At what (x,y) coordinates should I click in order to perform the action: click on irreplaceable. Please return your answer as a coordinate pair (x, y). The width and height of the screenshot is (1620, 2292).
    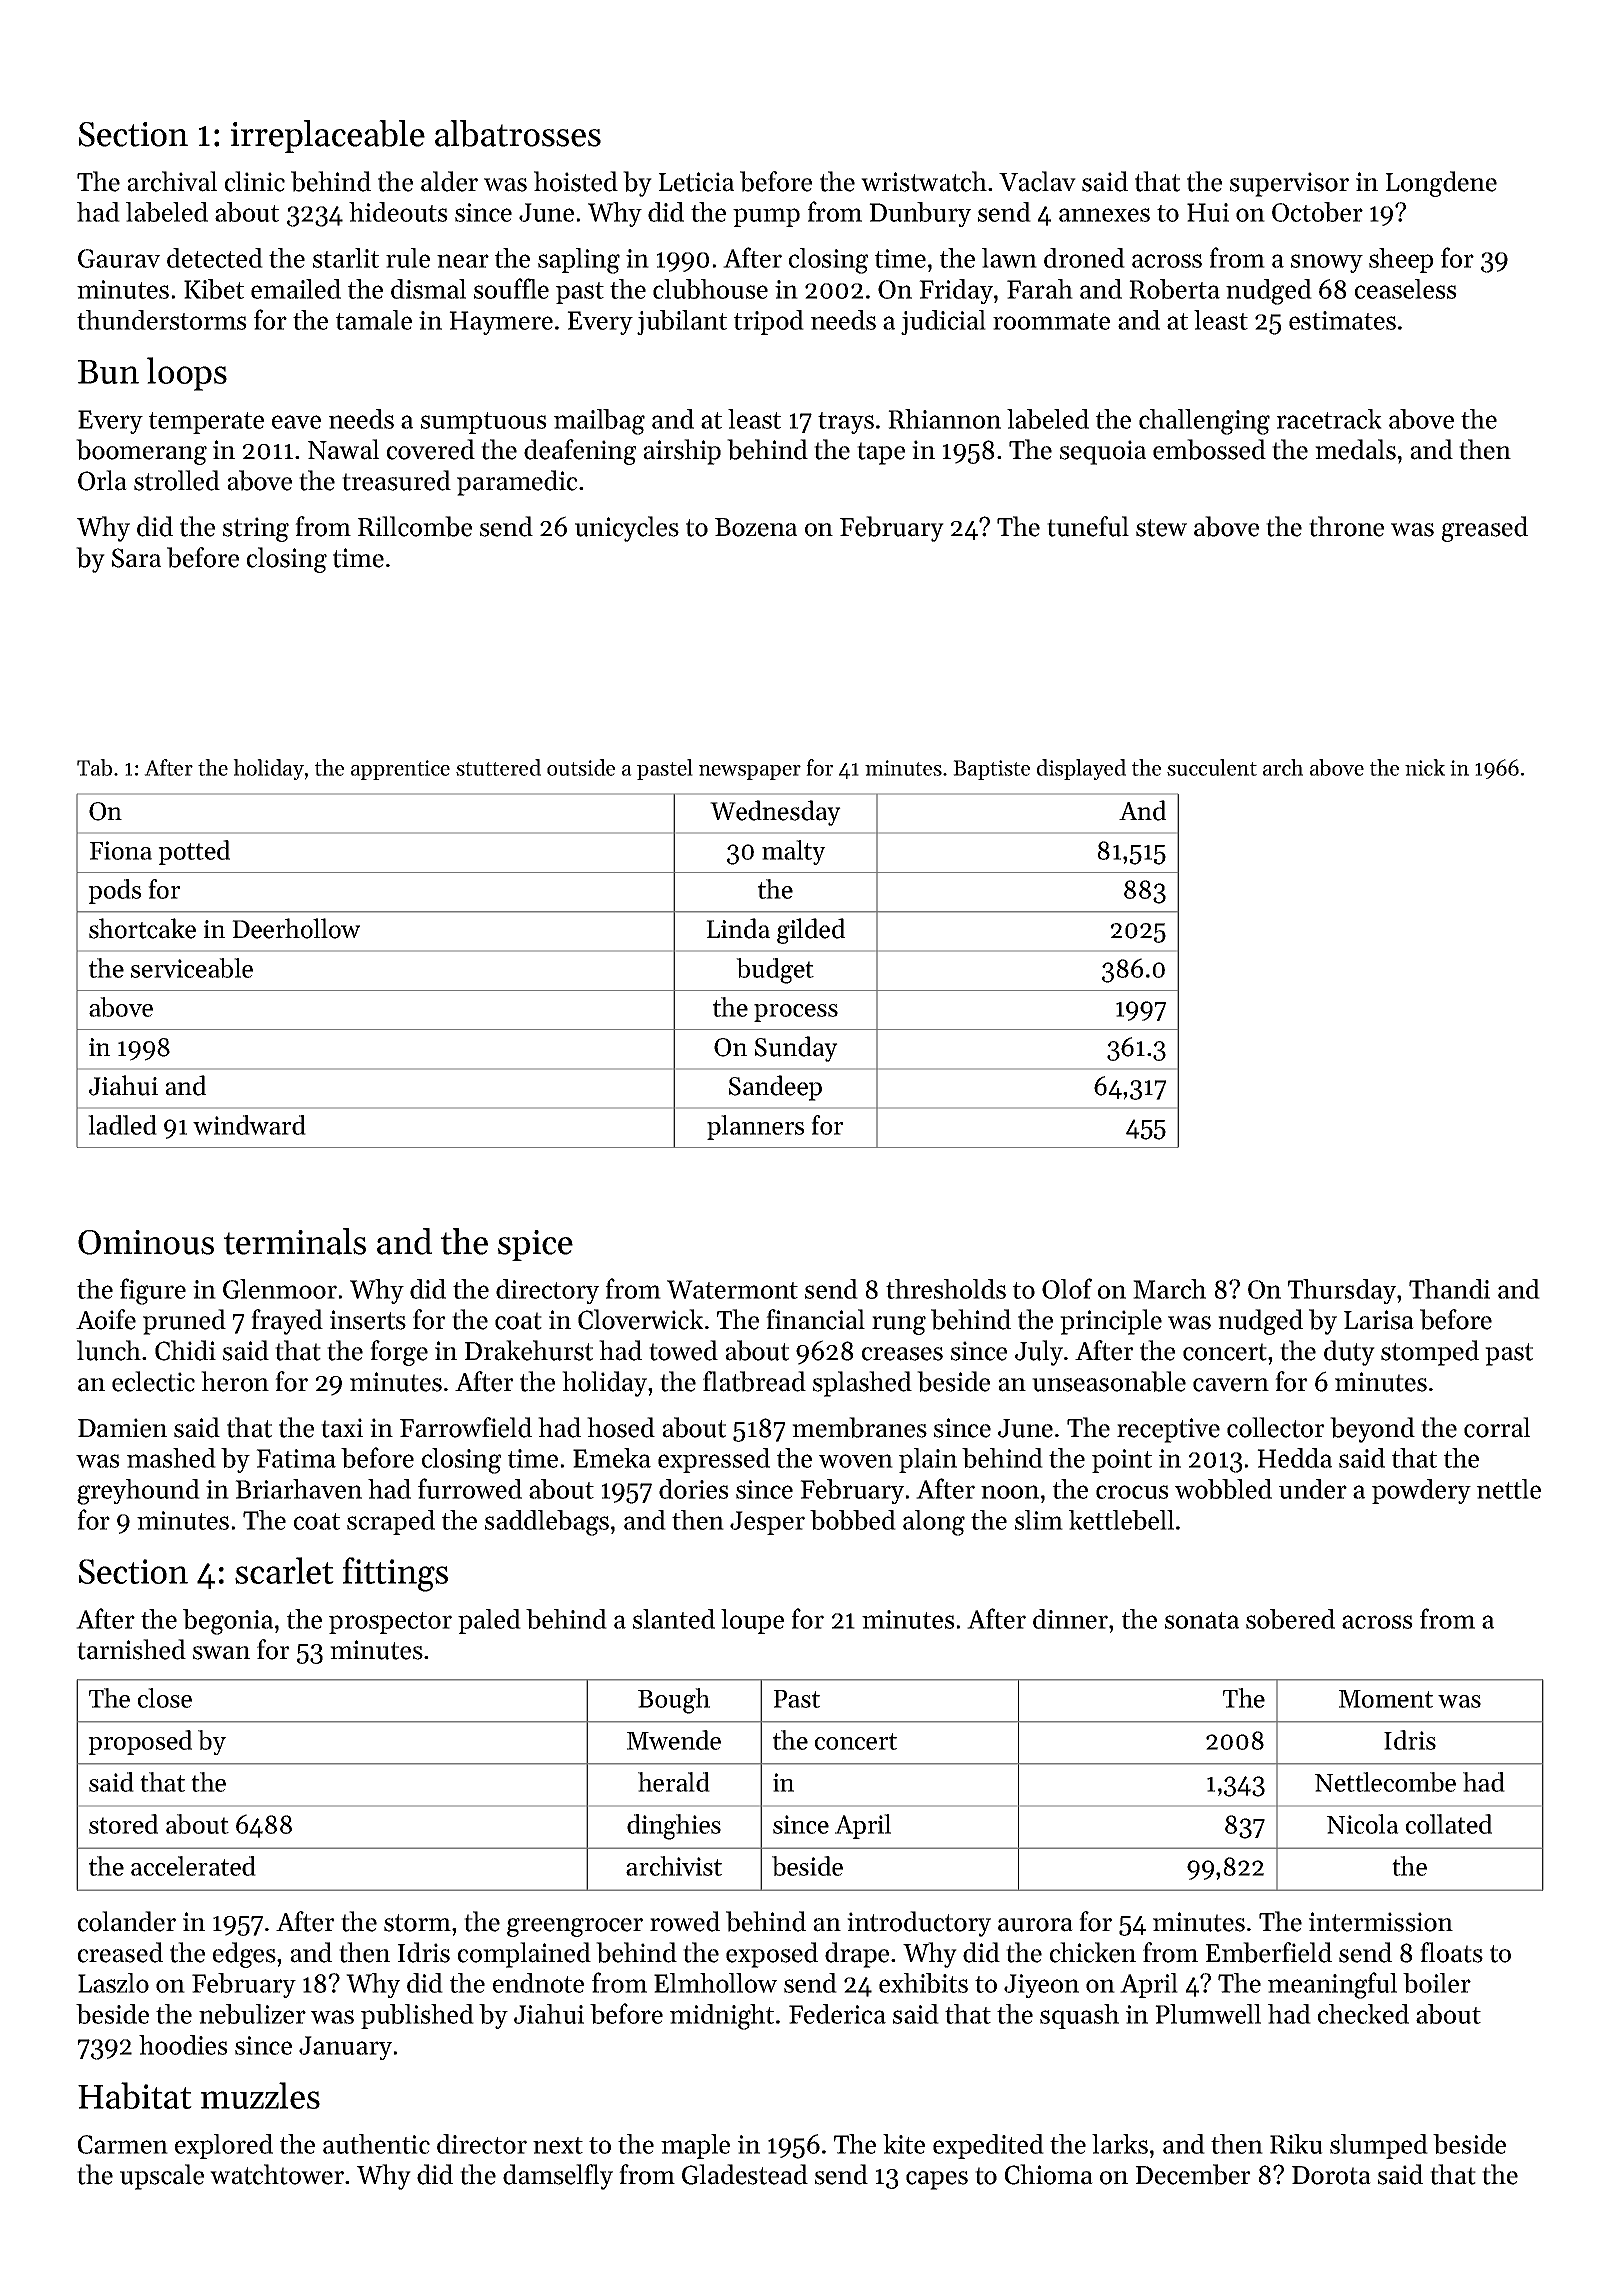
    Looking at the image, I should click on (328, 136).
